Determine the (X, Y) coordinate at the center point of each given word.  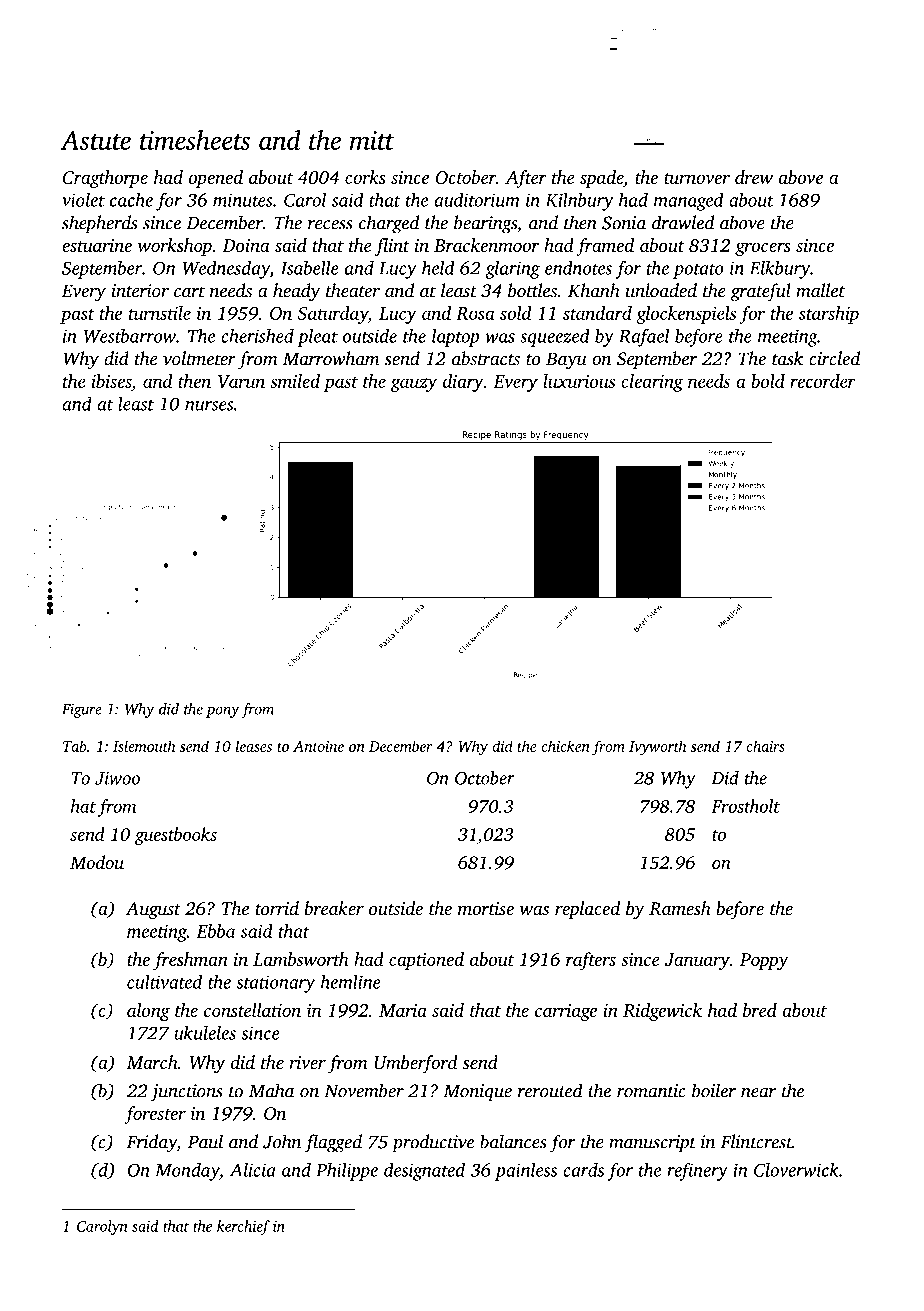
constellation (252, 1010)
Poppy (764, 961)
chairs (766, 746)
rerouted (550, 1090)
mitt (372, 140)
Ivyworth (657, 748)
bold (768, 381)
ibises (111, 381)
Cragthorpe (105, 179)
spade (601, 179)
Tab (75, 746)
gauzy (414, 385)
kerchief (243, 1227)
